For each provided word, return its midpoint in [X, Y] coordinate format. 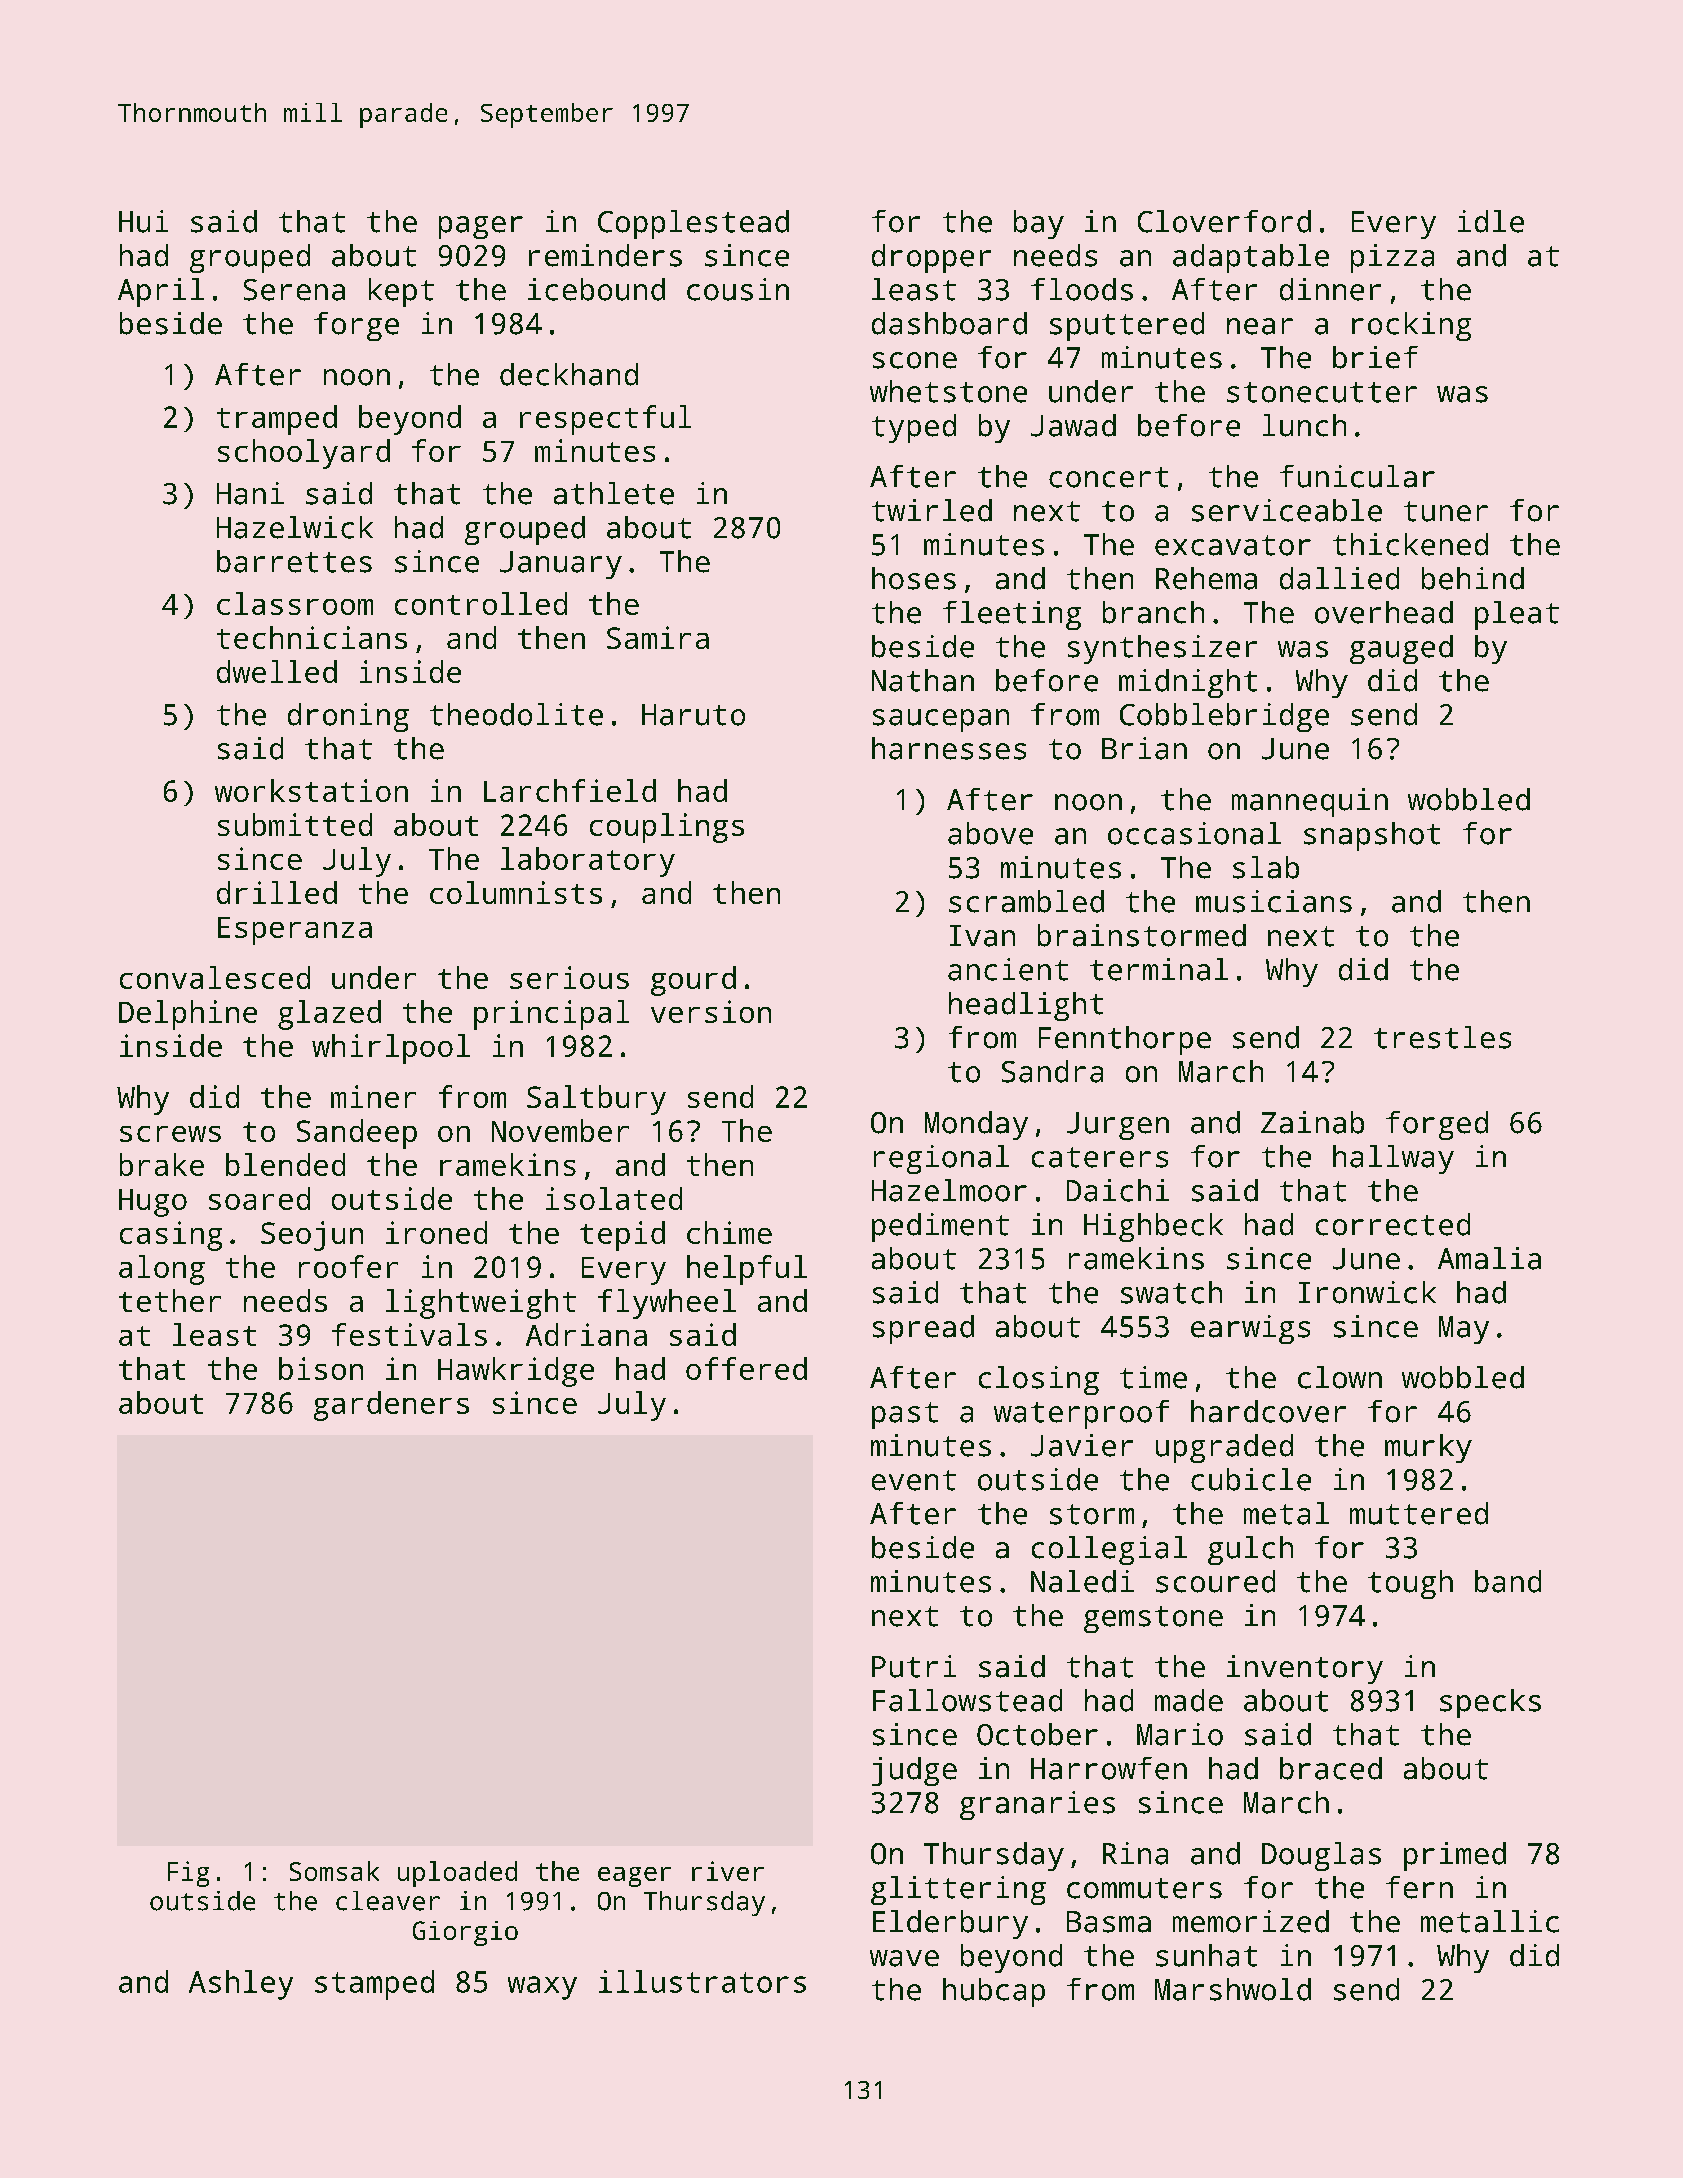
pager [481, 227]
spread [923, 1329]
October [1037, 1734]
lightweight [481, 1304]
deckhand [569, 374]
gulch [1250, 1550]
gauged [1401, 649]
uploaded [457, 1874]
